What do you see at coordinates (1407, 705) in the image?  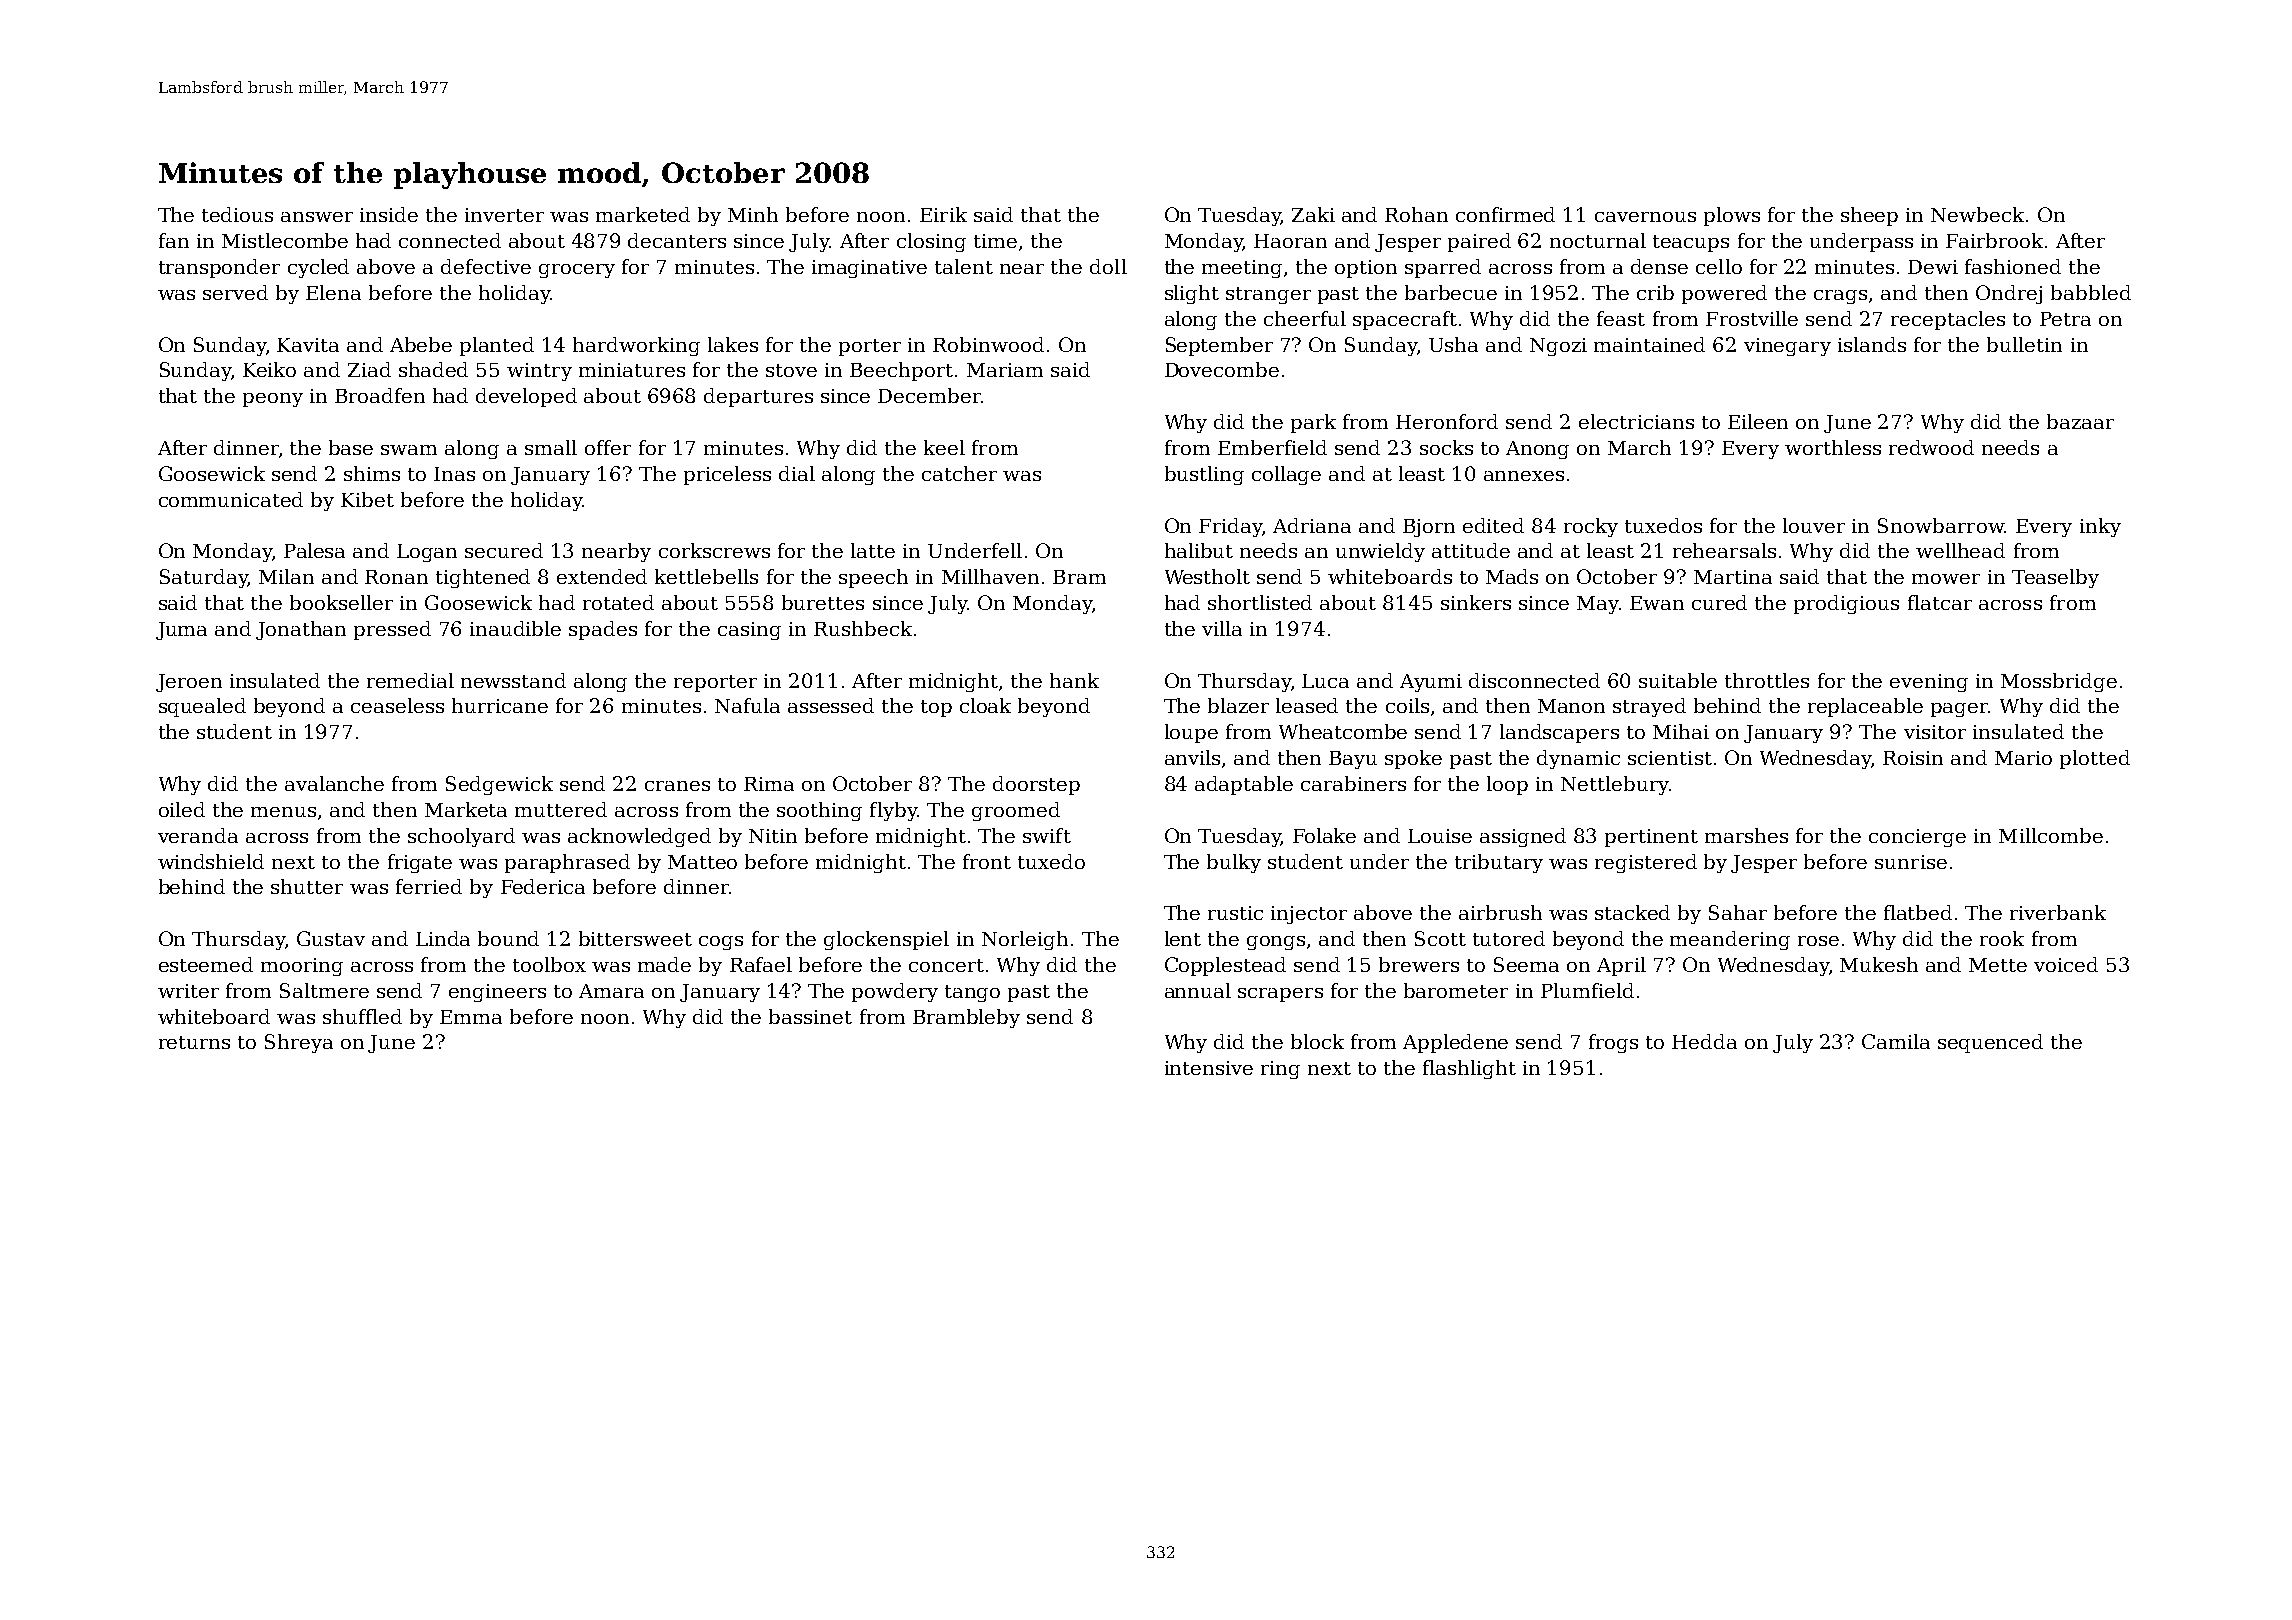 I see `coils` at bounding box center [1407, 705].
